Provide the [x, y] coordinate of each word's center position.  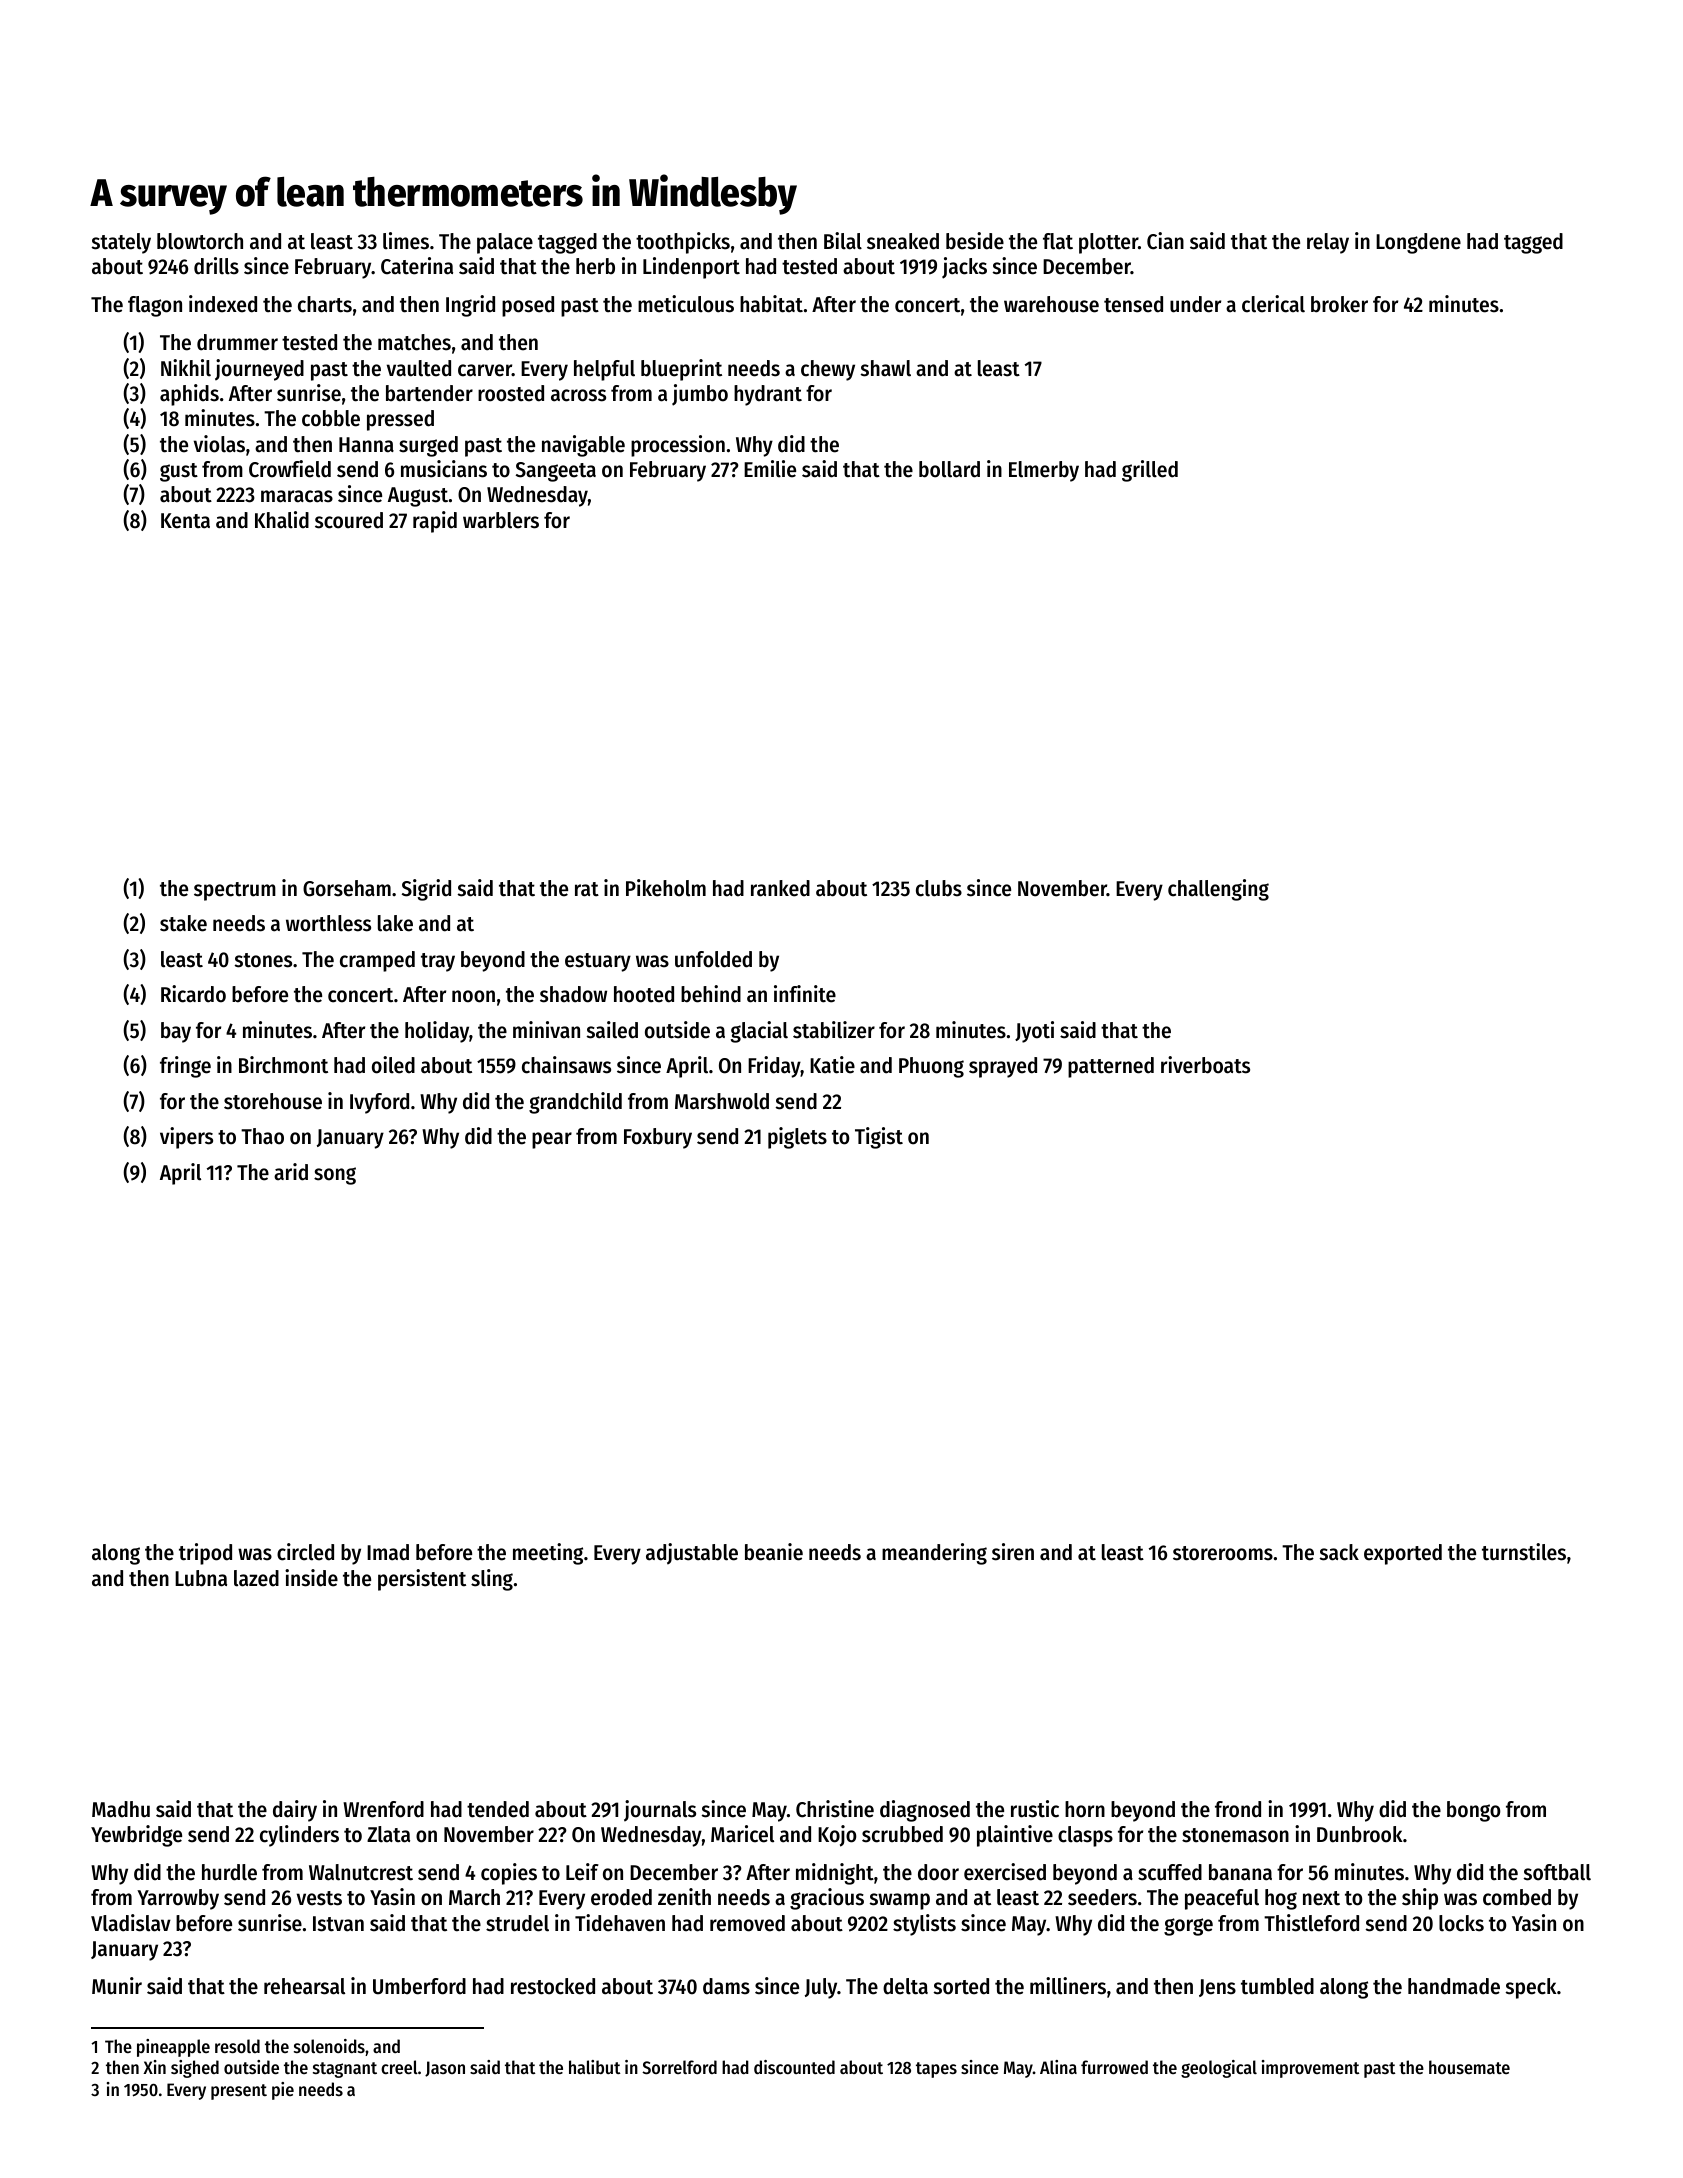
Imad [388, 1552]
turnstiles [1524, 1552]
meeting [548, 1554]
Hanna [366, 445]
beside [975, 241]
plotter [1108, 243]
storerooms [1223, 1553]
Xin [154, 2067]
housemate [1469, 2067]
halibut [594, 2067]
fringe [185, 1067]
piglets [797, 1138]
